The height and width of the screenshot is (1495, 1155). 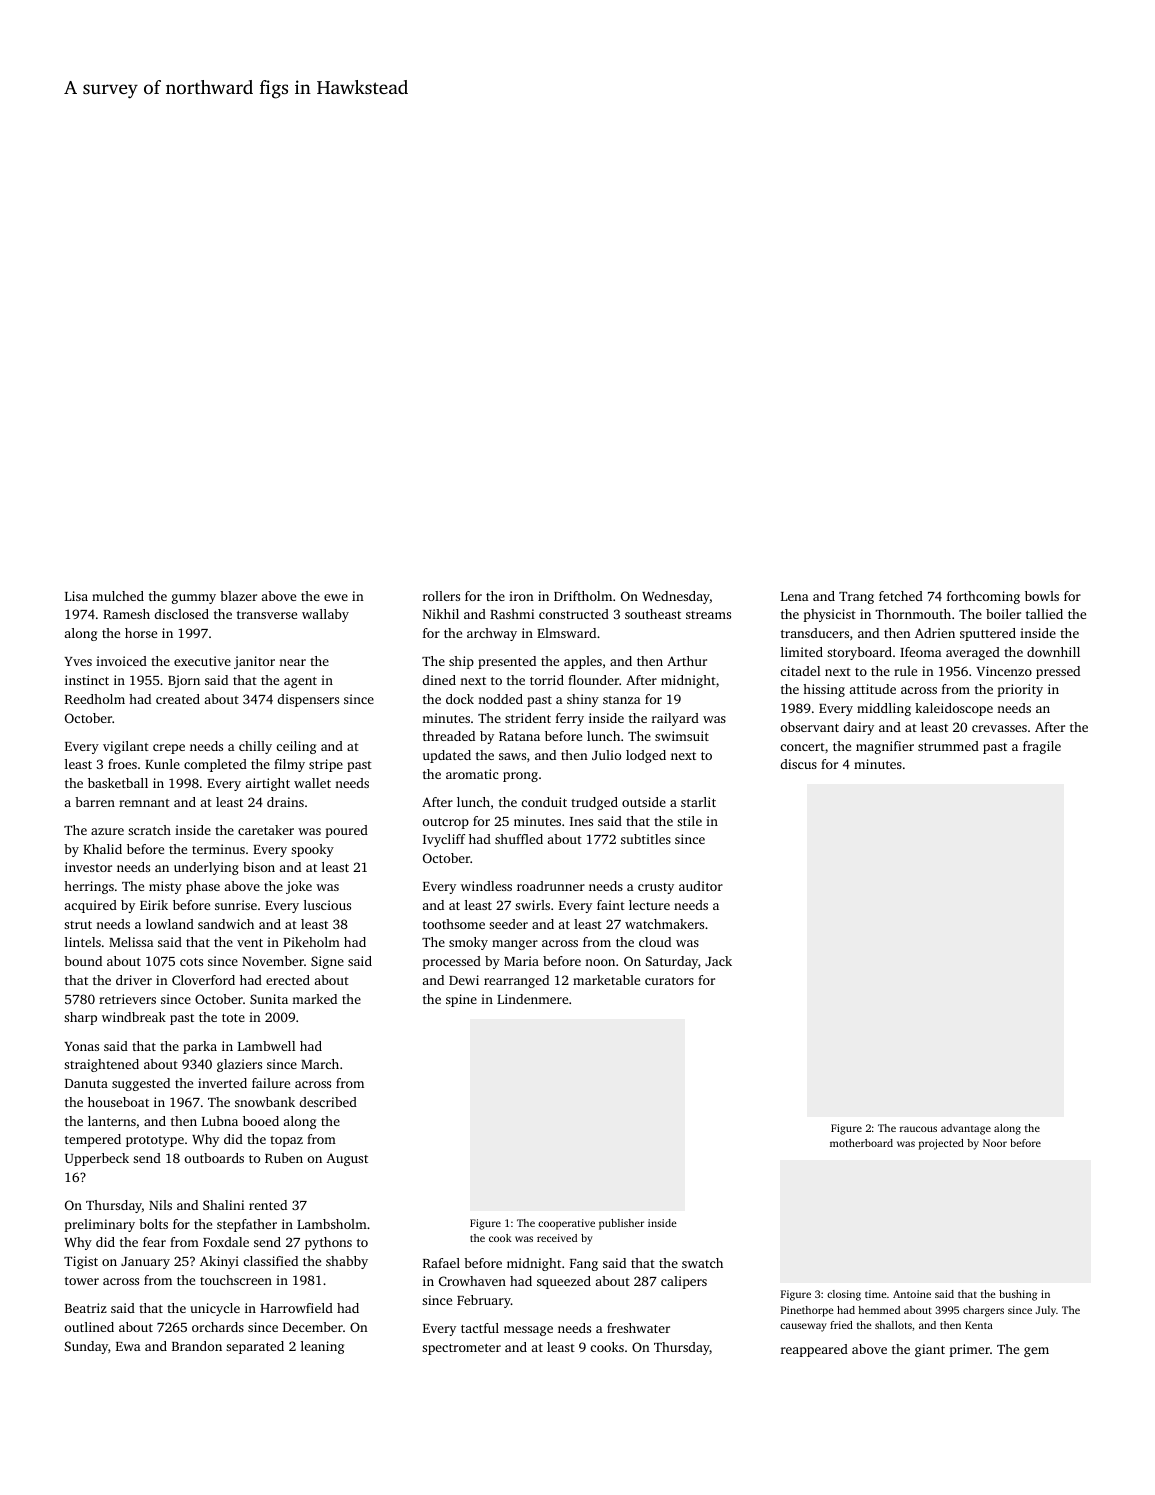 What do you see at coordinates (676, 597) in the screenshot?
I see `Wednesday` at bounding box center [676, 597].
